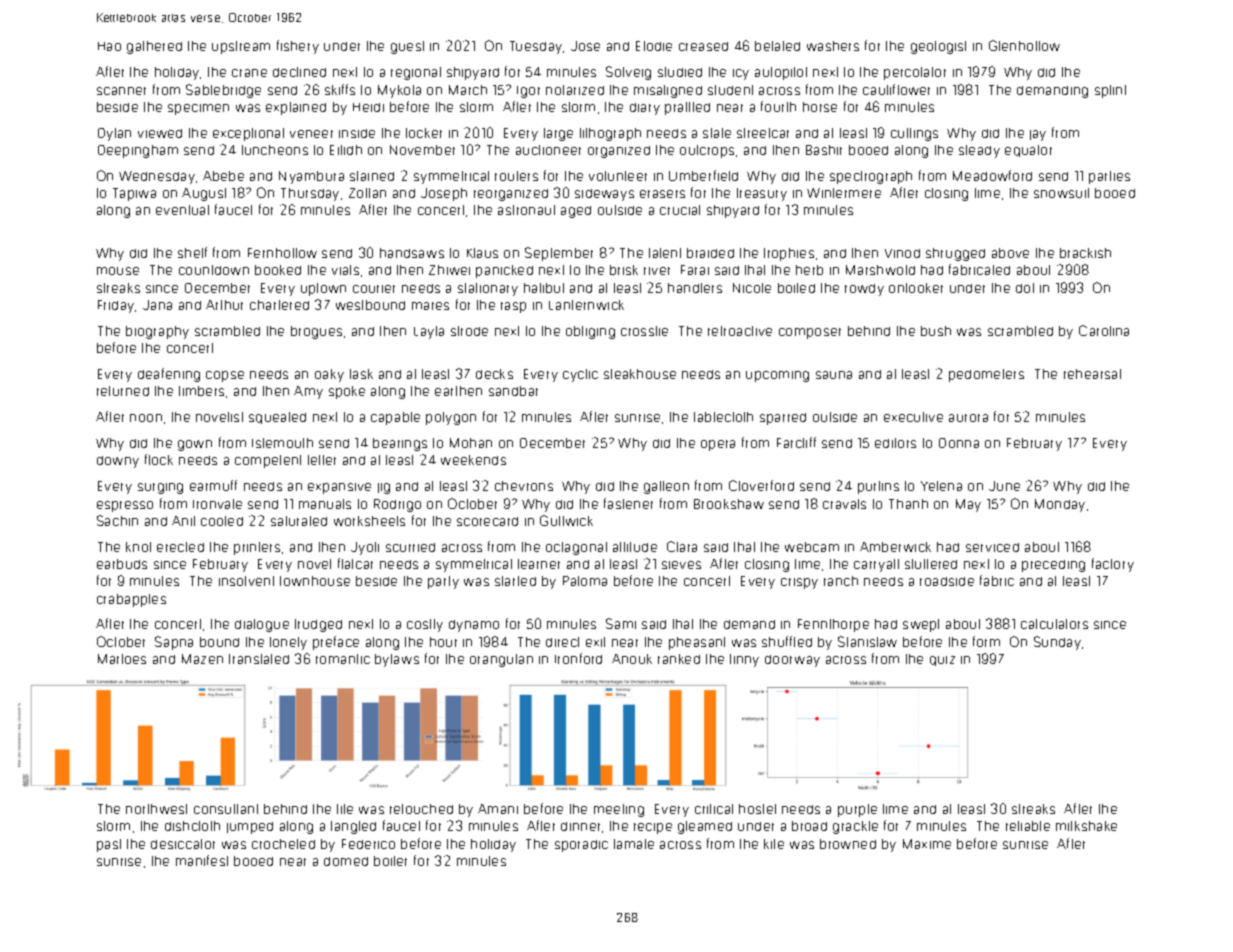  I want to click on past, so click(109, 845).
